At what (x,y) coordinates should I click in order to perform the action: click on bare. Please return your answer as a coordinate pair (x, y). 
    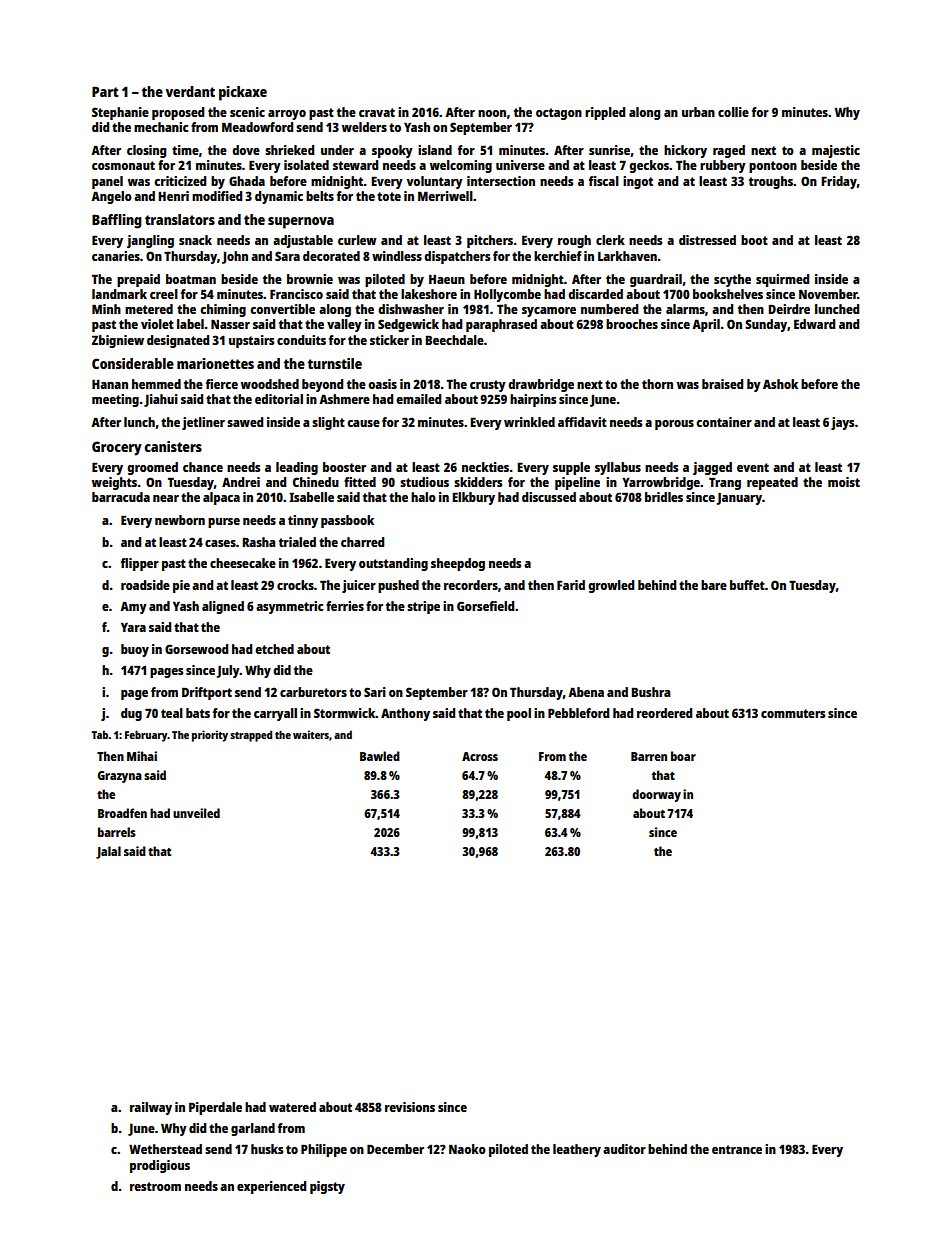
    Looking at the image, I should click on (714, 585).
